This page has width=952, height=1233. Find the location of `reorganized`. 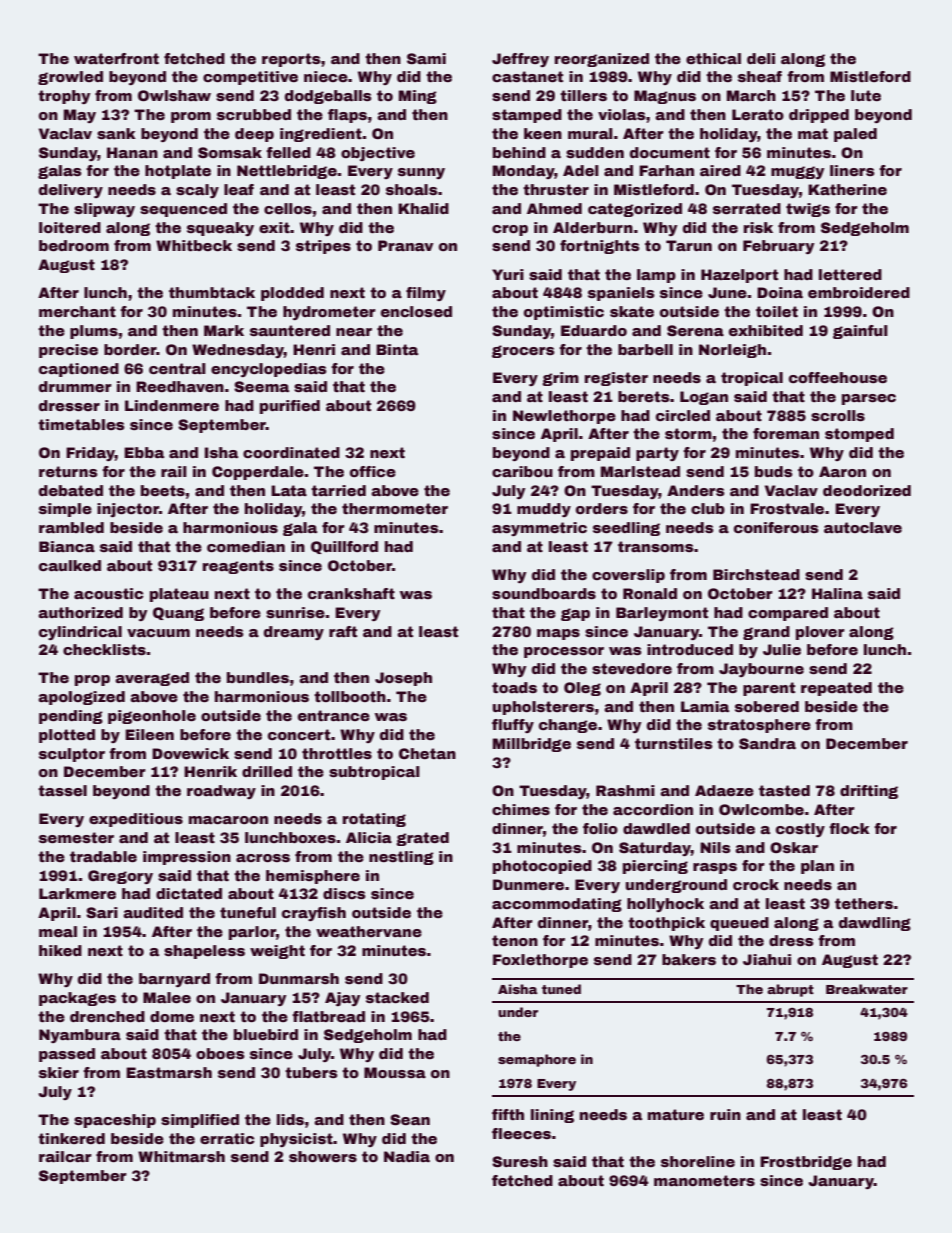

reorganized is located at coordinates (602, 60).
